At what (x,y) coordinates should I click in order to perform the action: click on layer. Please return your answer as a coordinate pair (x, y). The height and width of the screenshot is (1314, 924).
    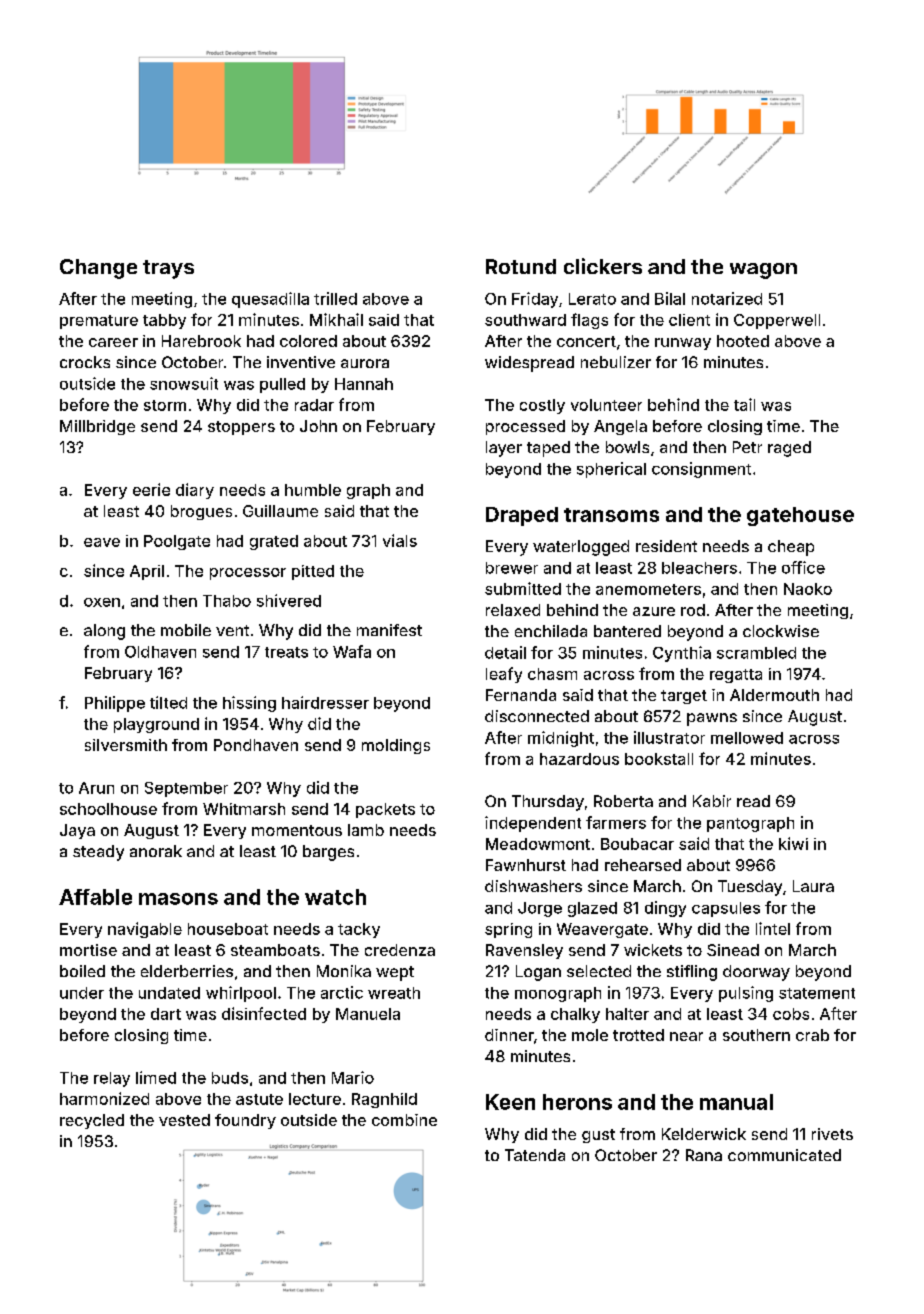
    Looking at the image, I should click on (504, 449).
